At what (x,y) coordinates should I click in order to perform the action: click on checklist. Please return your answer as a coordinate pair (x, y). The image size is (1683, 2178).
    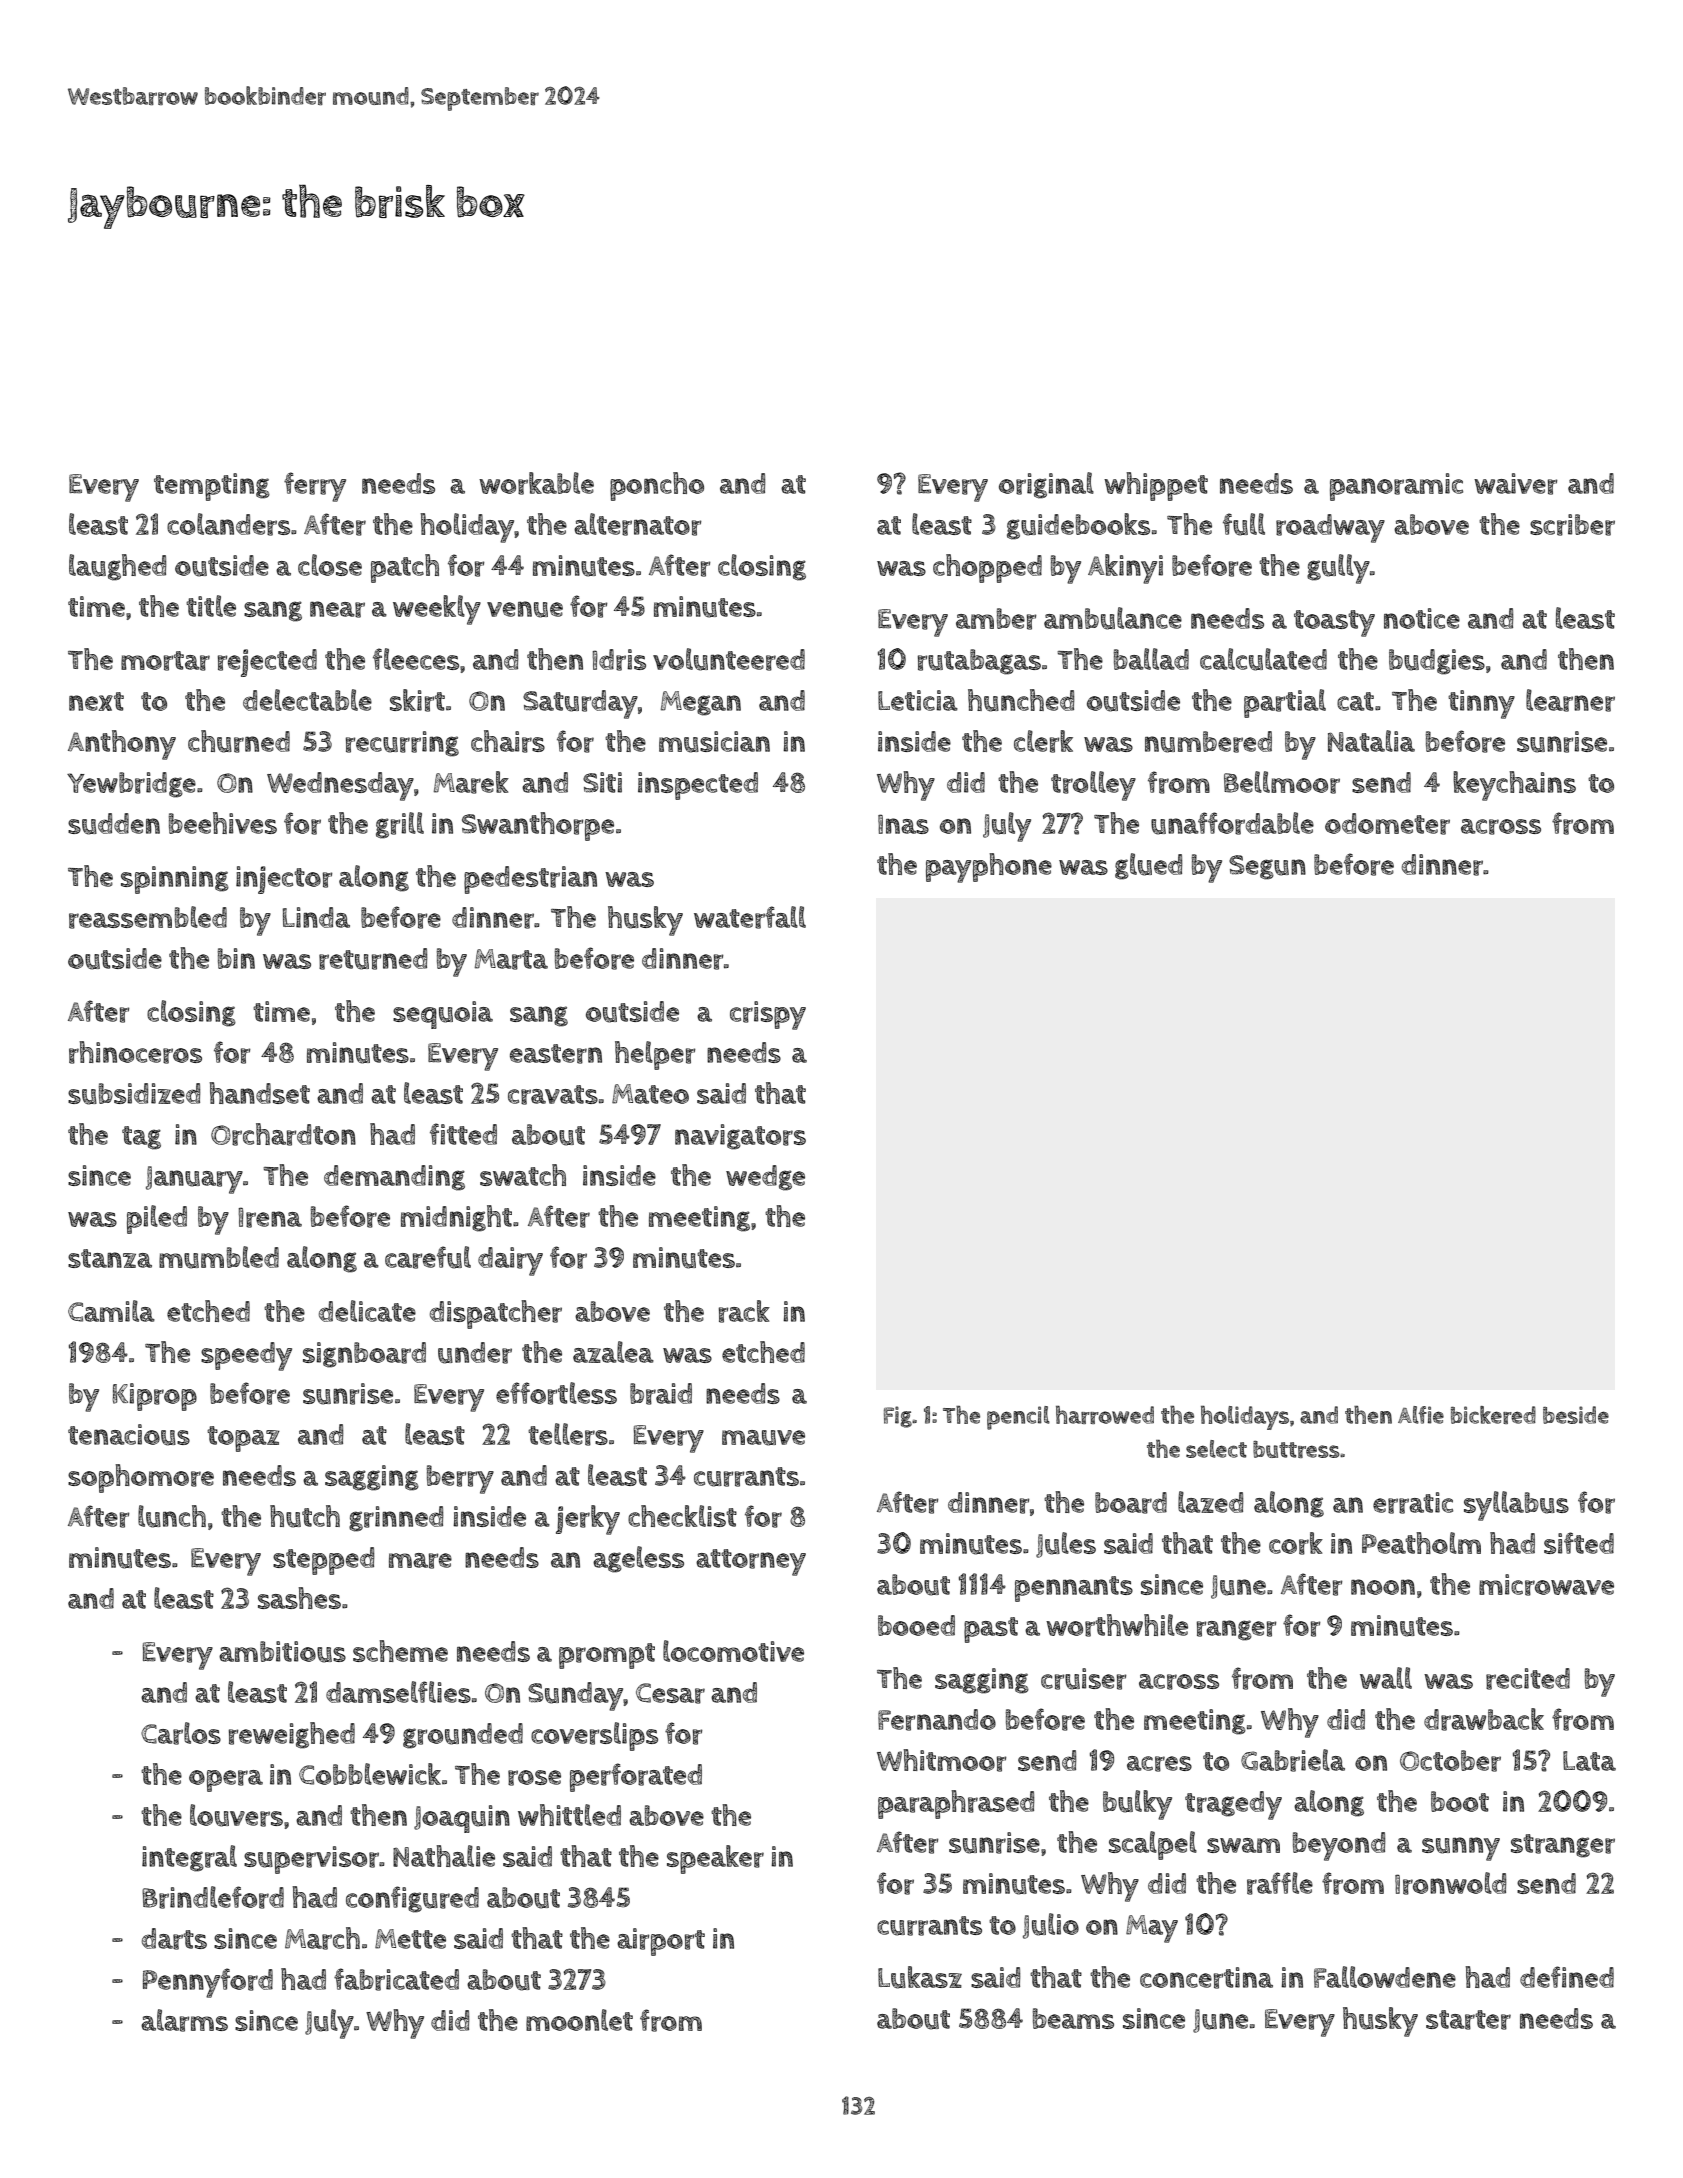
    Looking at the image, I should click on (682, 1516).
